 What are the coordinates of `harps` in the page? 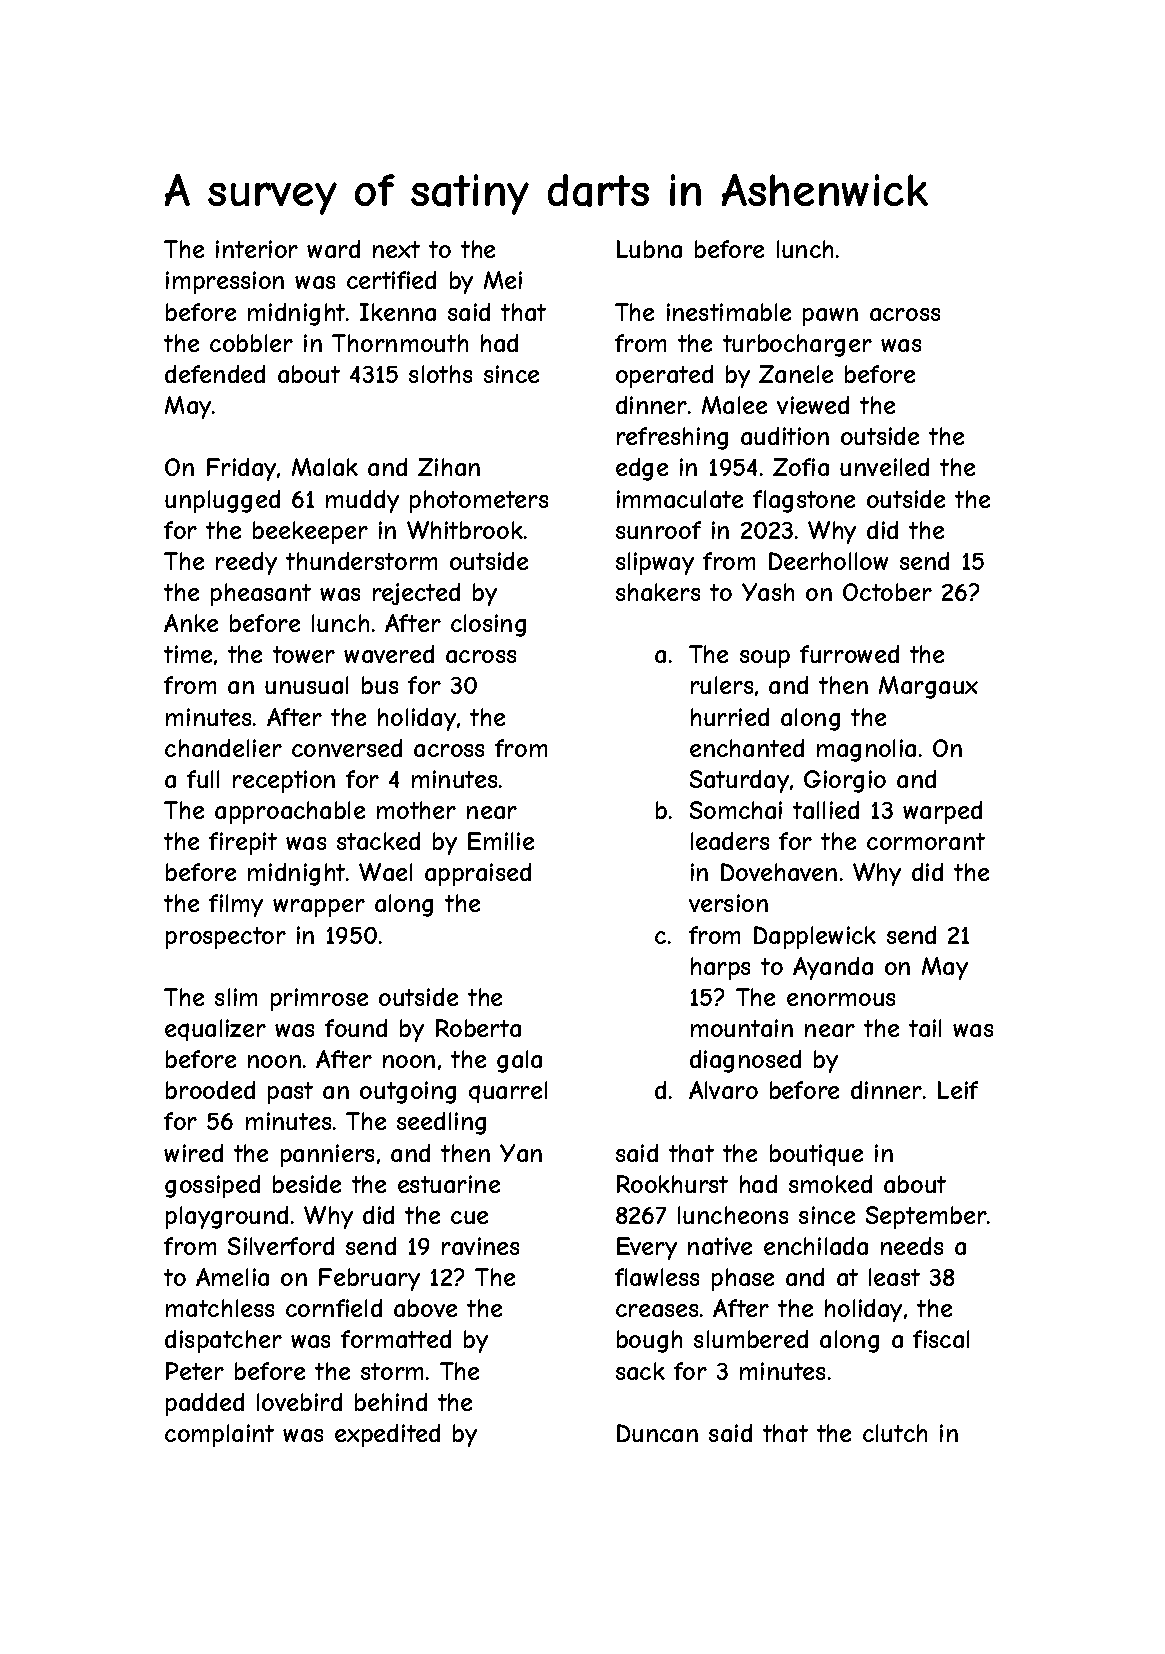 It's located at (720, 968).
